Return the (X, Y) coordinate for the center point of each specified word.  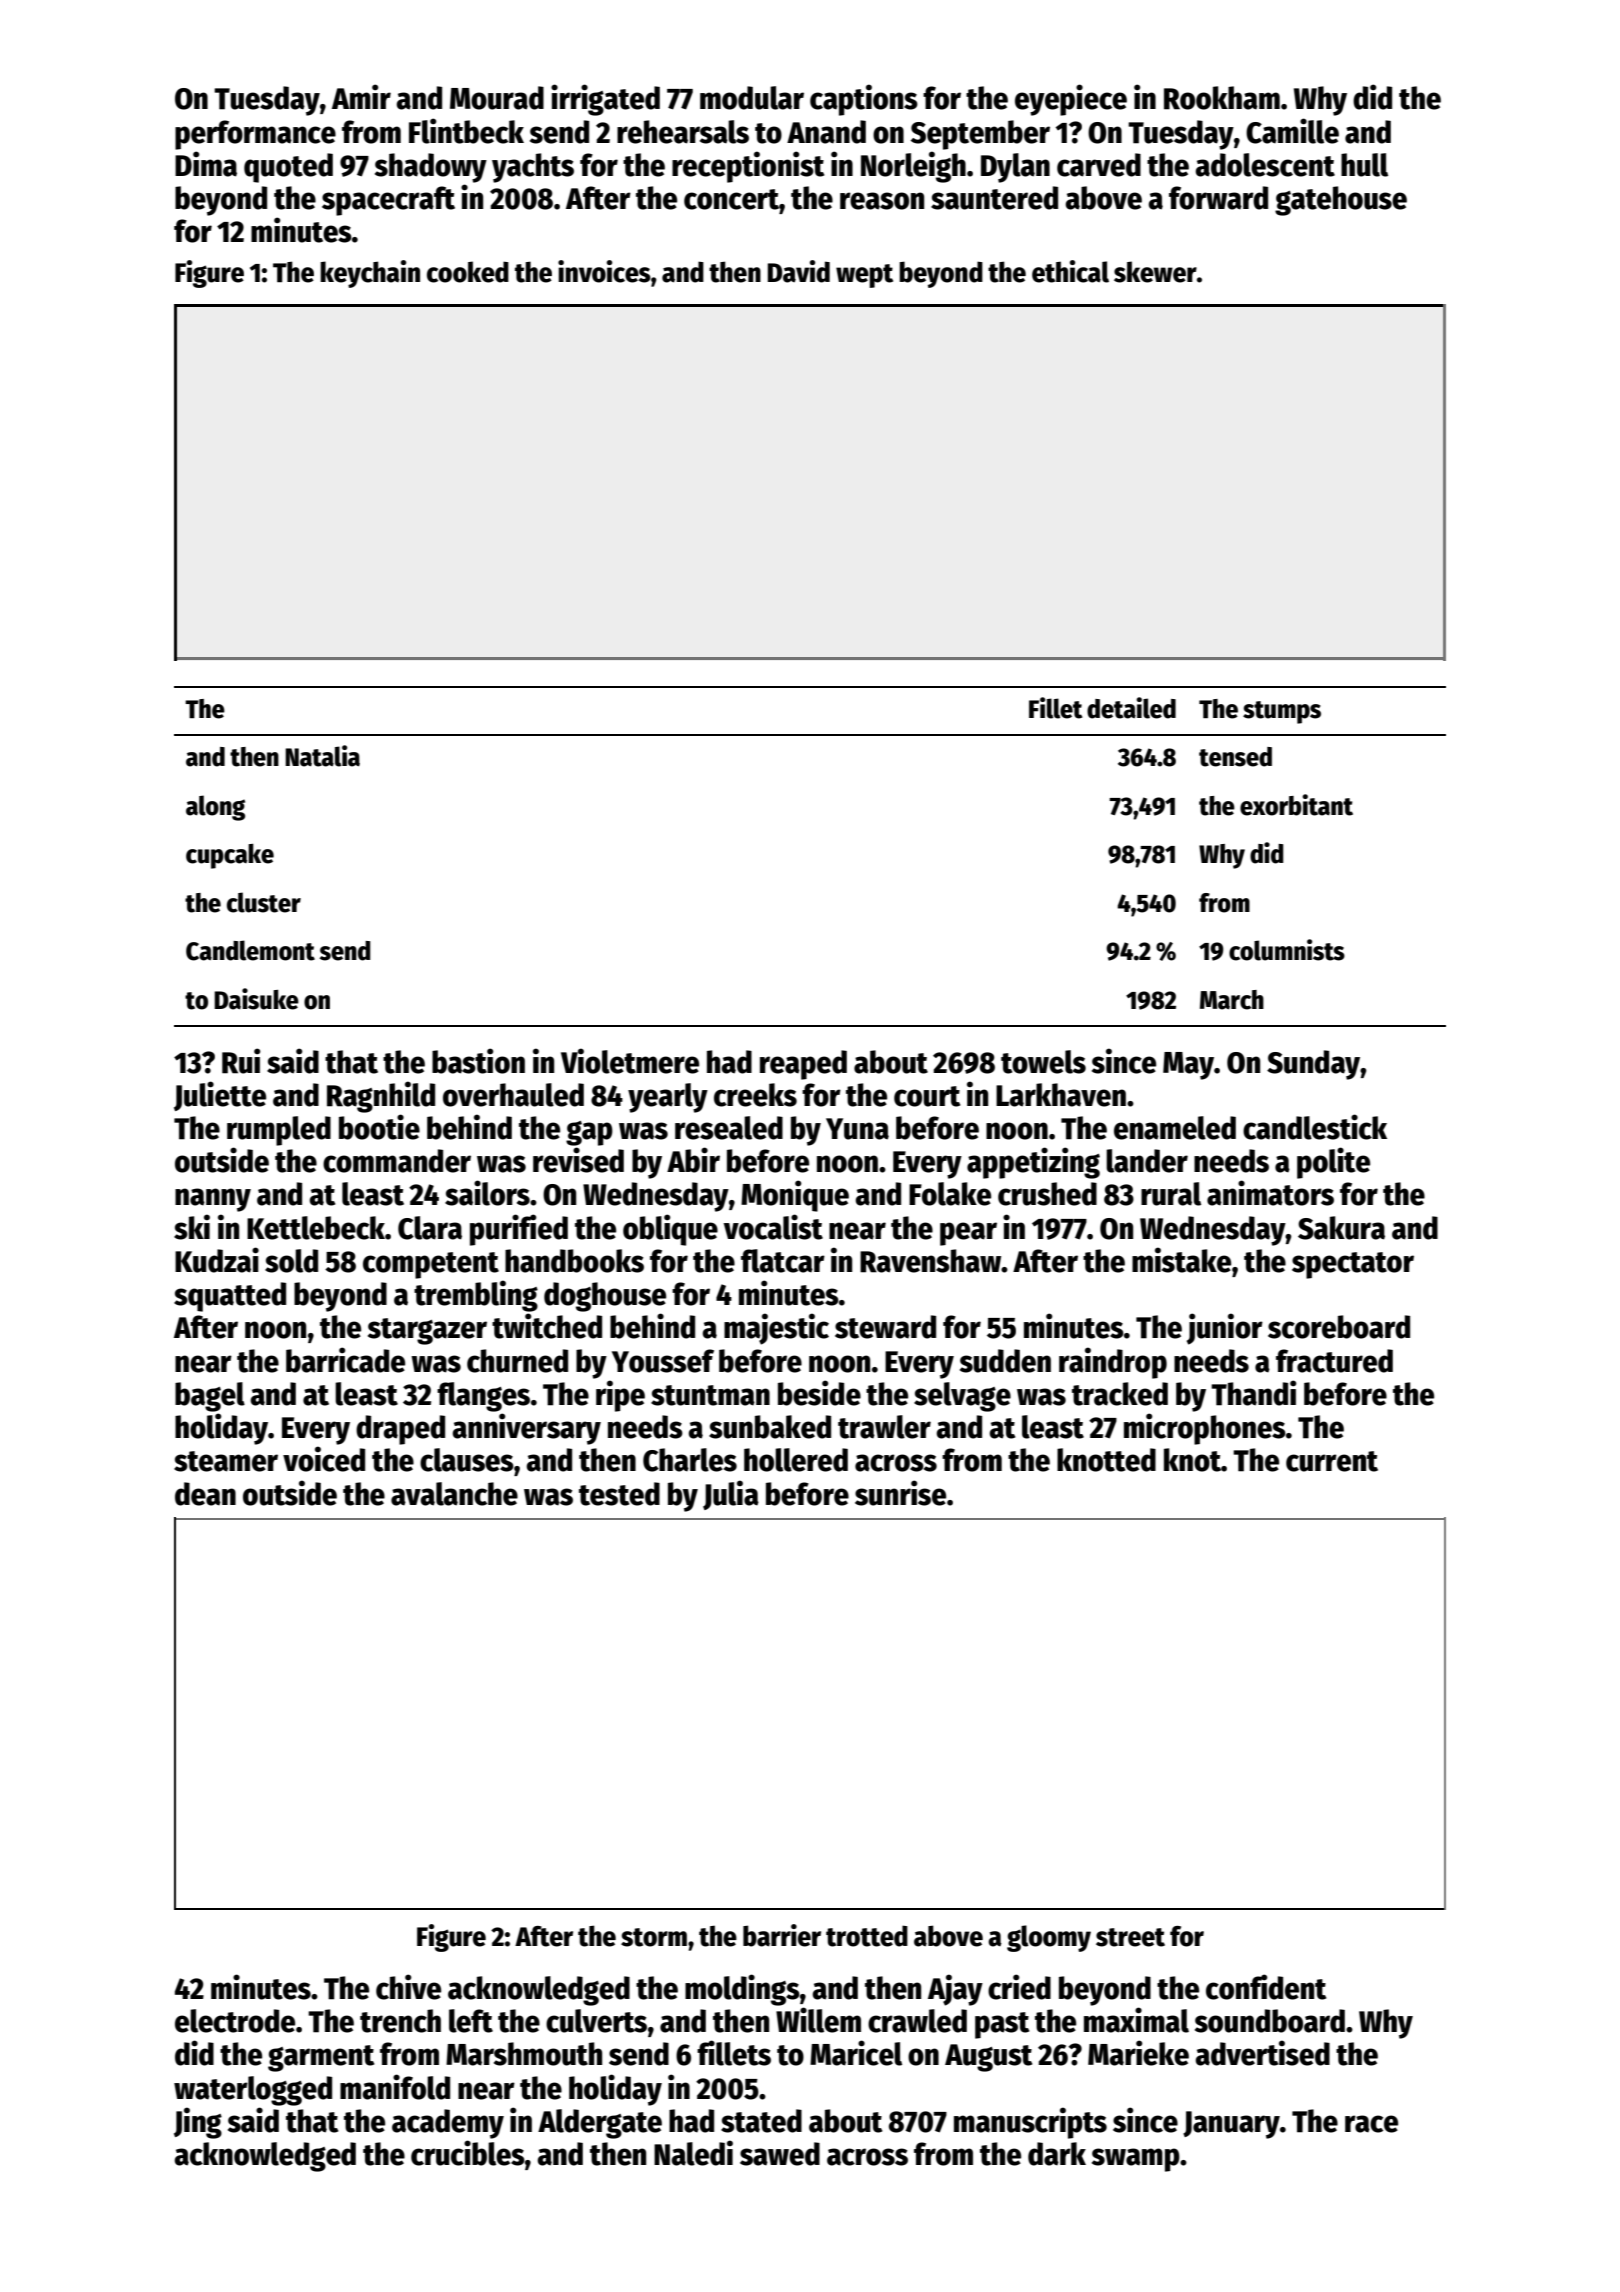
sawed (780, 2154)
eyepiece (1071, 100)
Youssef (663, 1361)
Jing (198, 2123)
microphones (1205, 1429)
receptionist (748, 167)
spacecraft (388, 201)
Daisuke (256, 999)
